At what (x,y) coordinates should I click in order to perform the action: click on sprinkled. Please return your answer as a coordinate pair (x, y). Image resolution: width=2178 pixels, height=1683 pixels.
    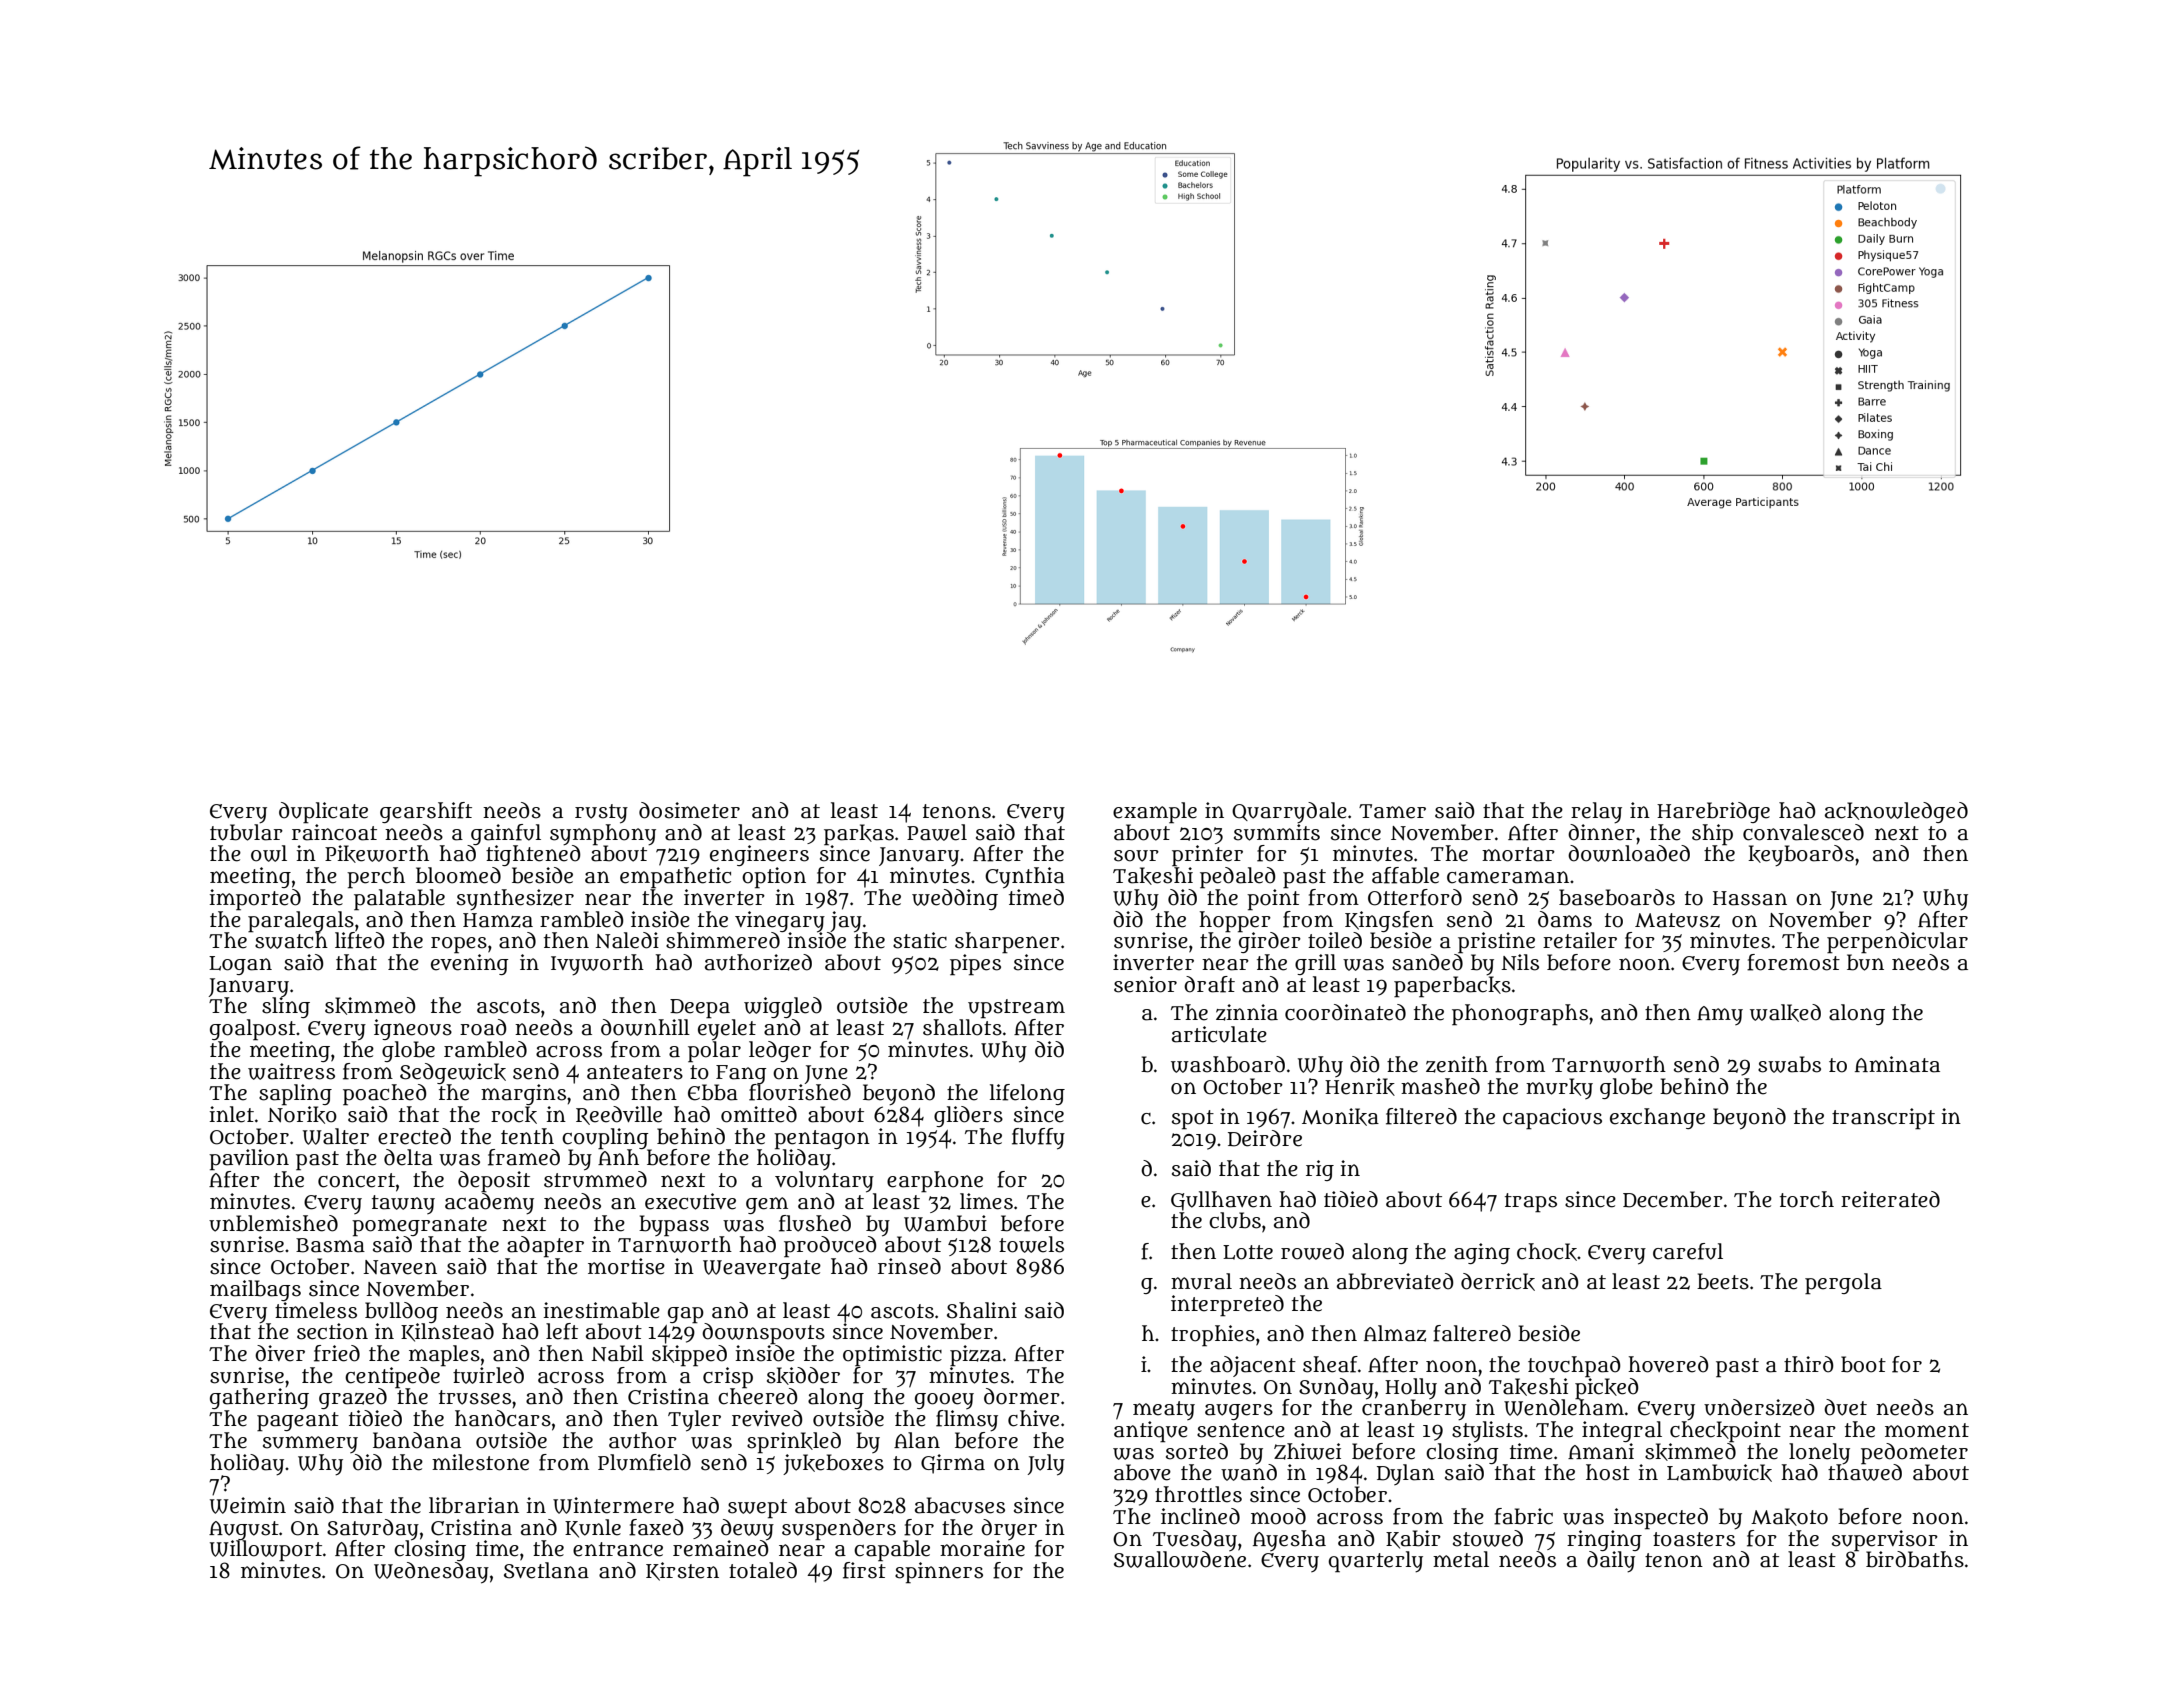
    Looking at the image, I should click on (794, 1442).
